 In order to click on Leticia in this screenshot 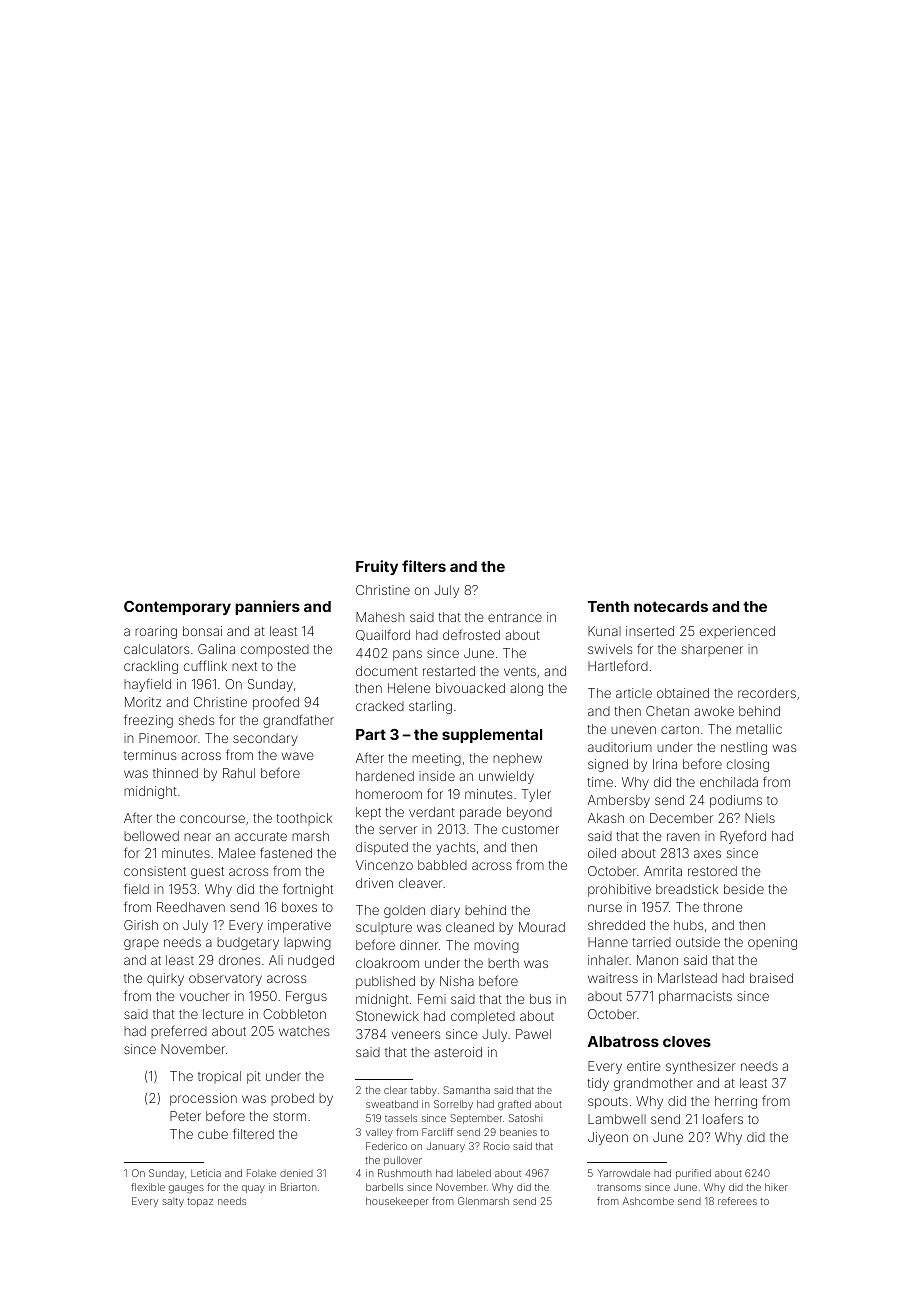, I will do `click(206, 1173)`.
